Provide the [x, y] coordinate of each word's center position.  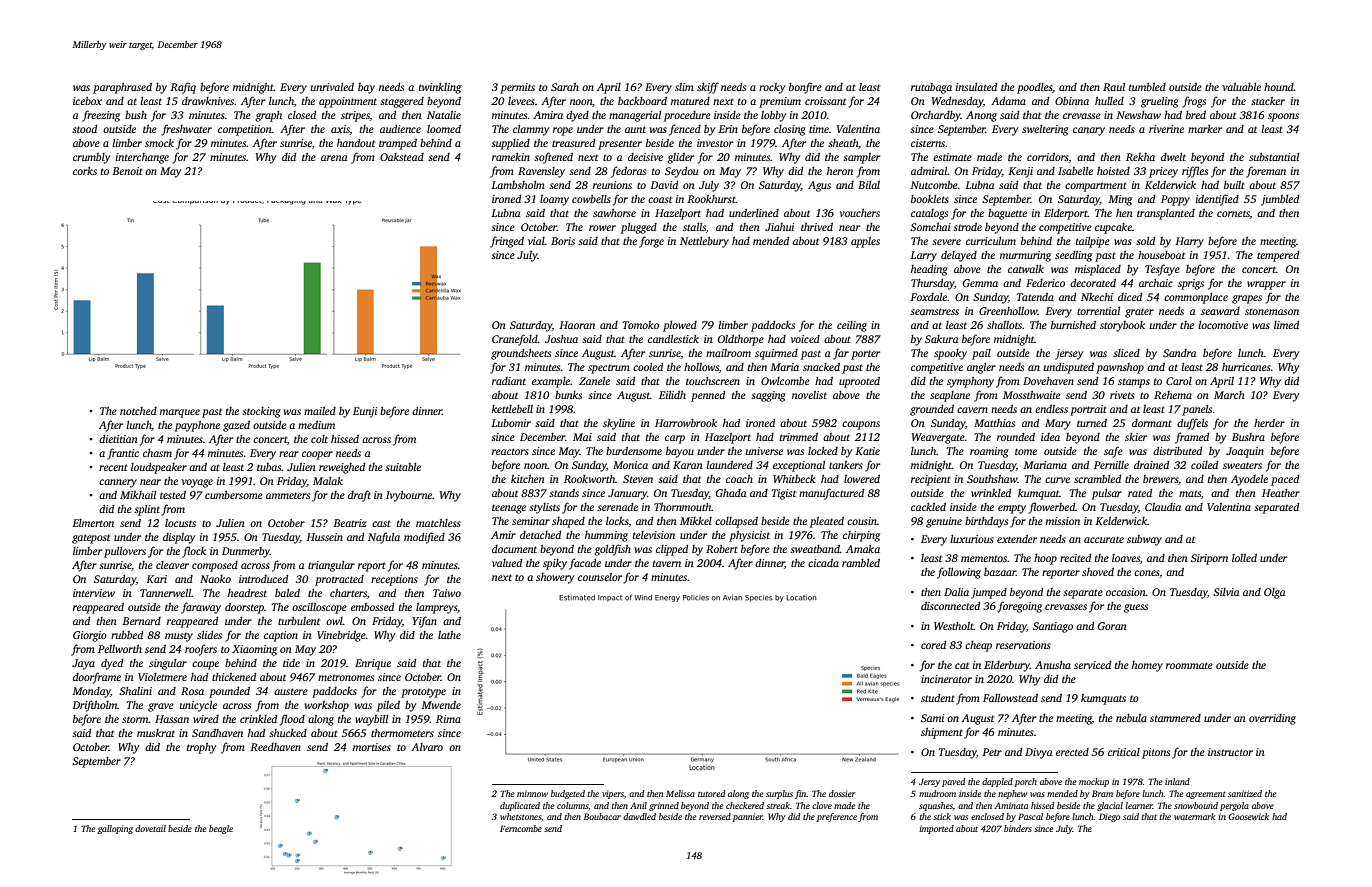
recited [1075, 557]
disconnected [950, 605]
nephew [1012, 794]
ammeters [288, 495]
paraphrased [122, 88]
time [819, 129]
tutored [711, 793]
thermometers [402, 732]
